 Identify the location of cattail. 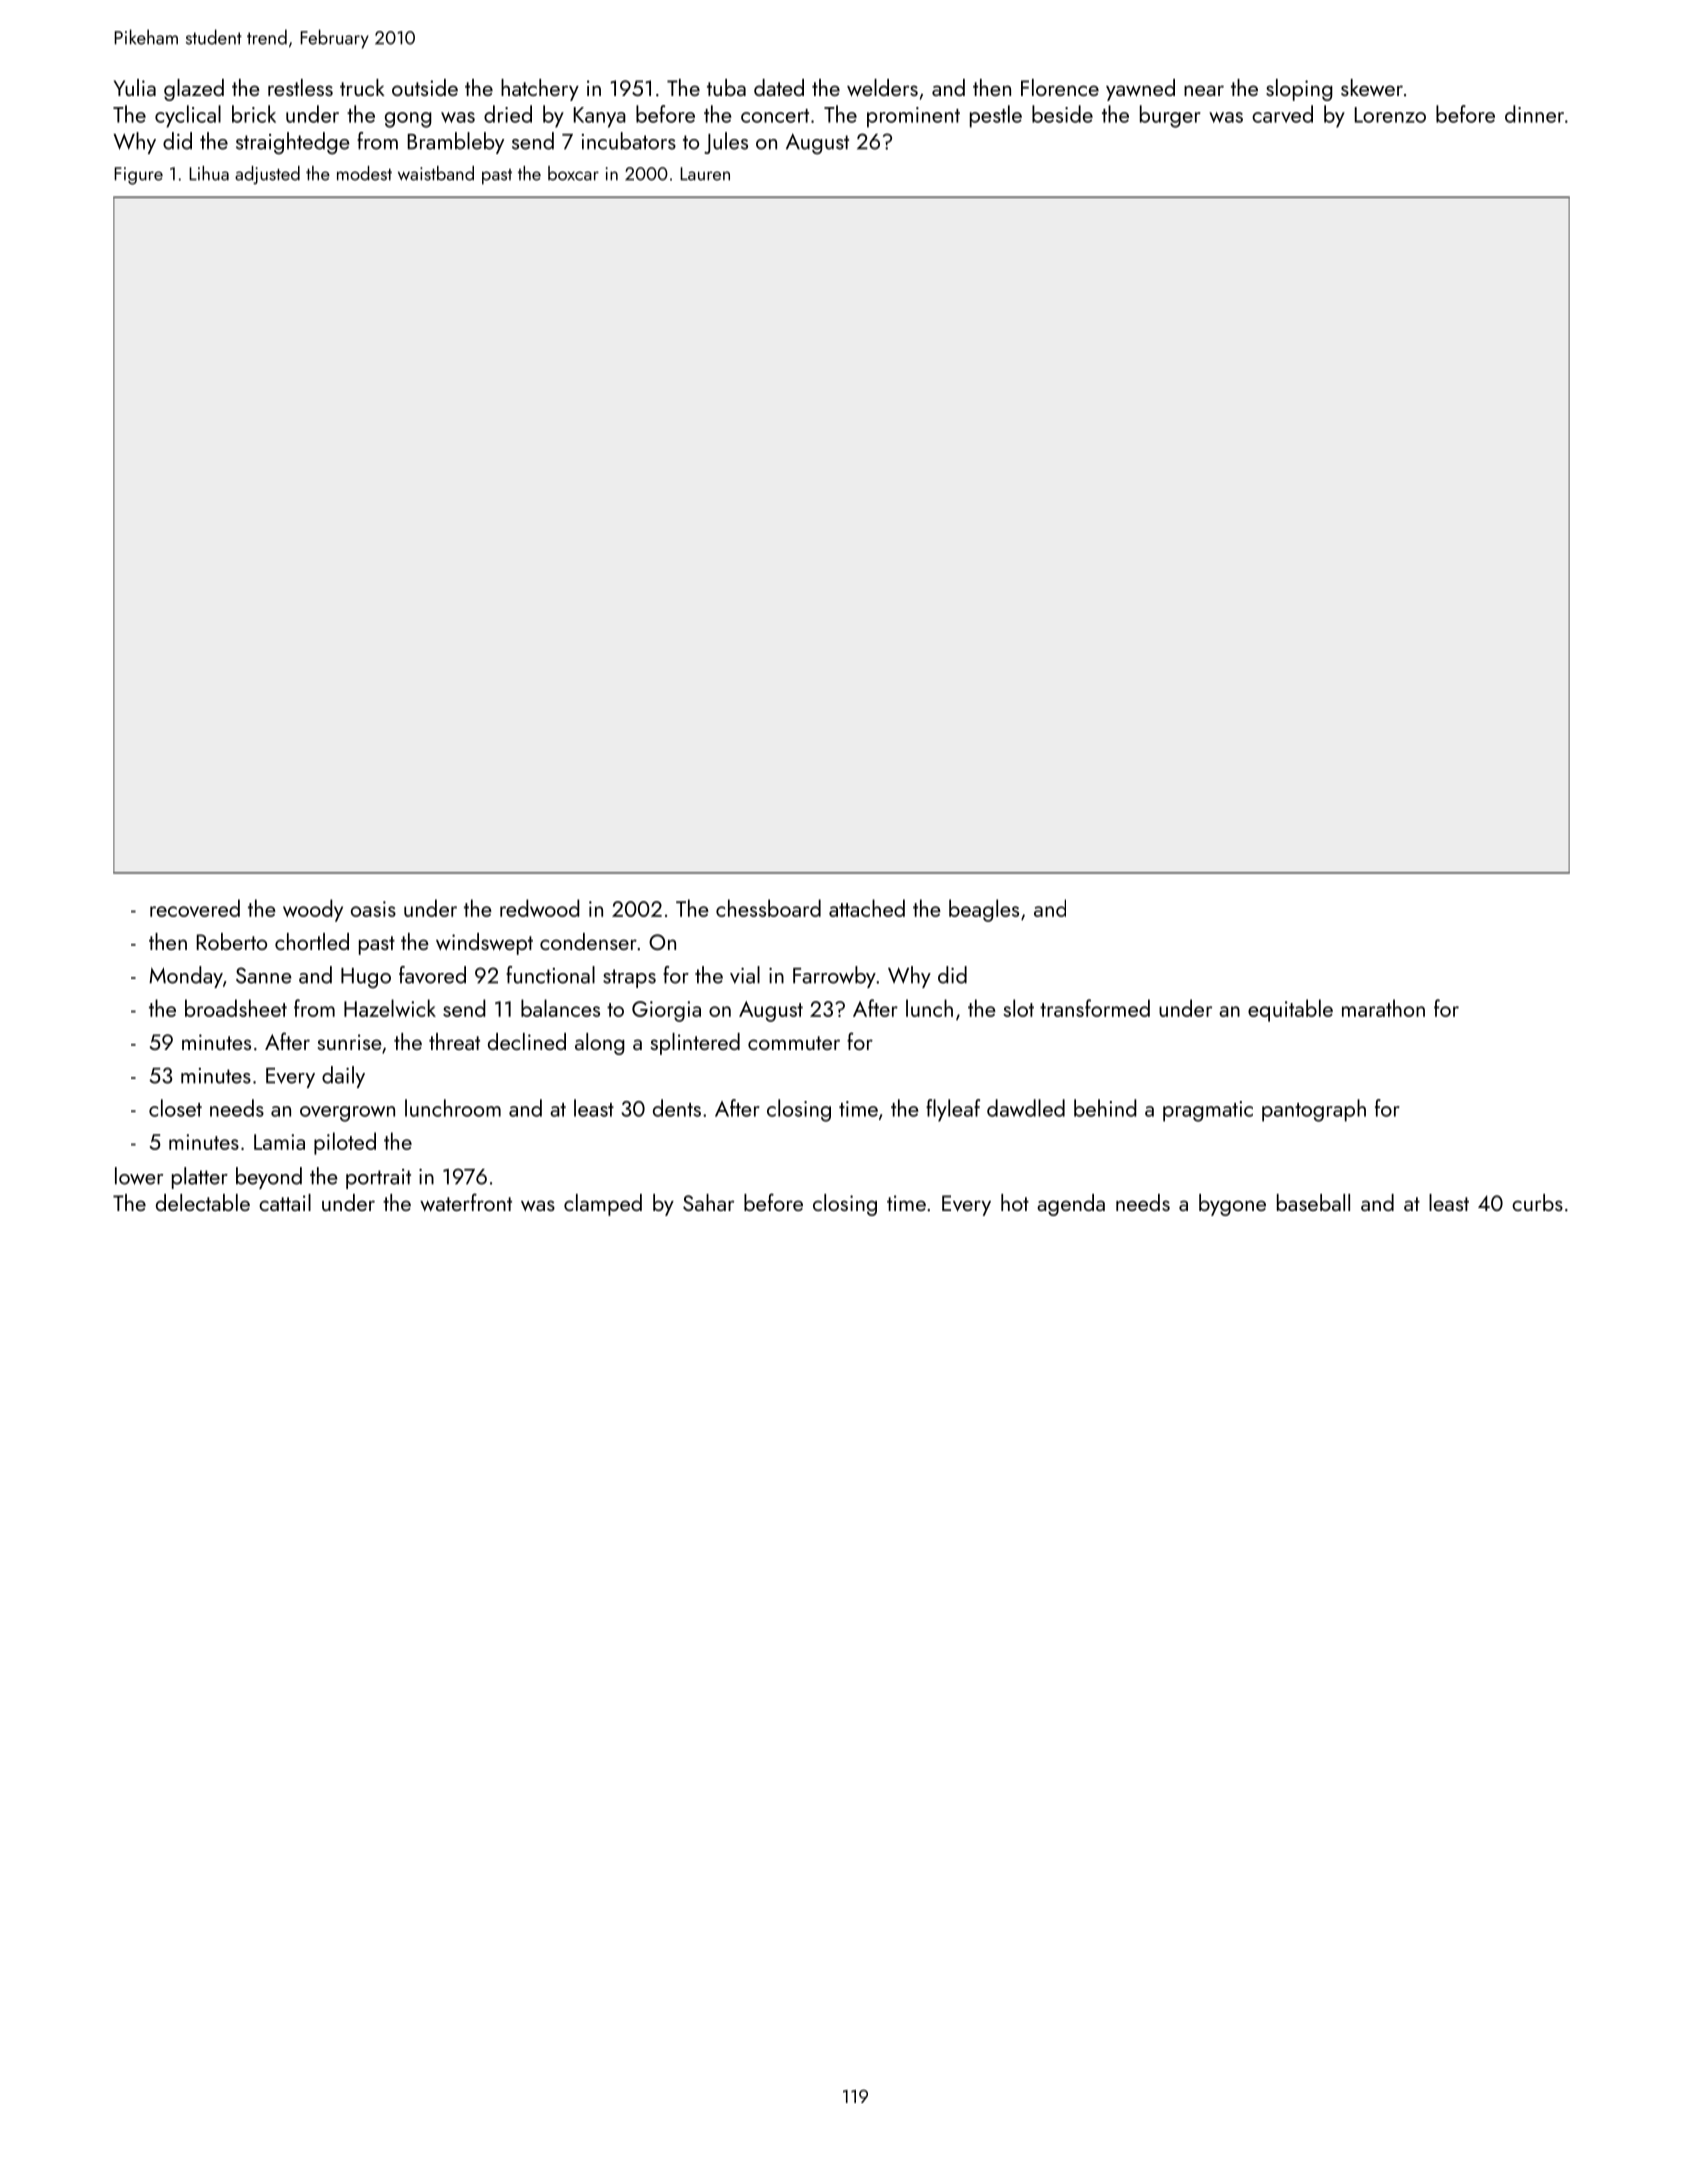
(285, 1202).
